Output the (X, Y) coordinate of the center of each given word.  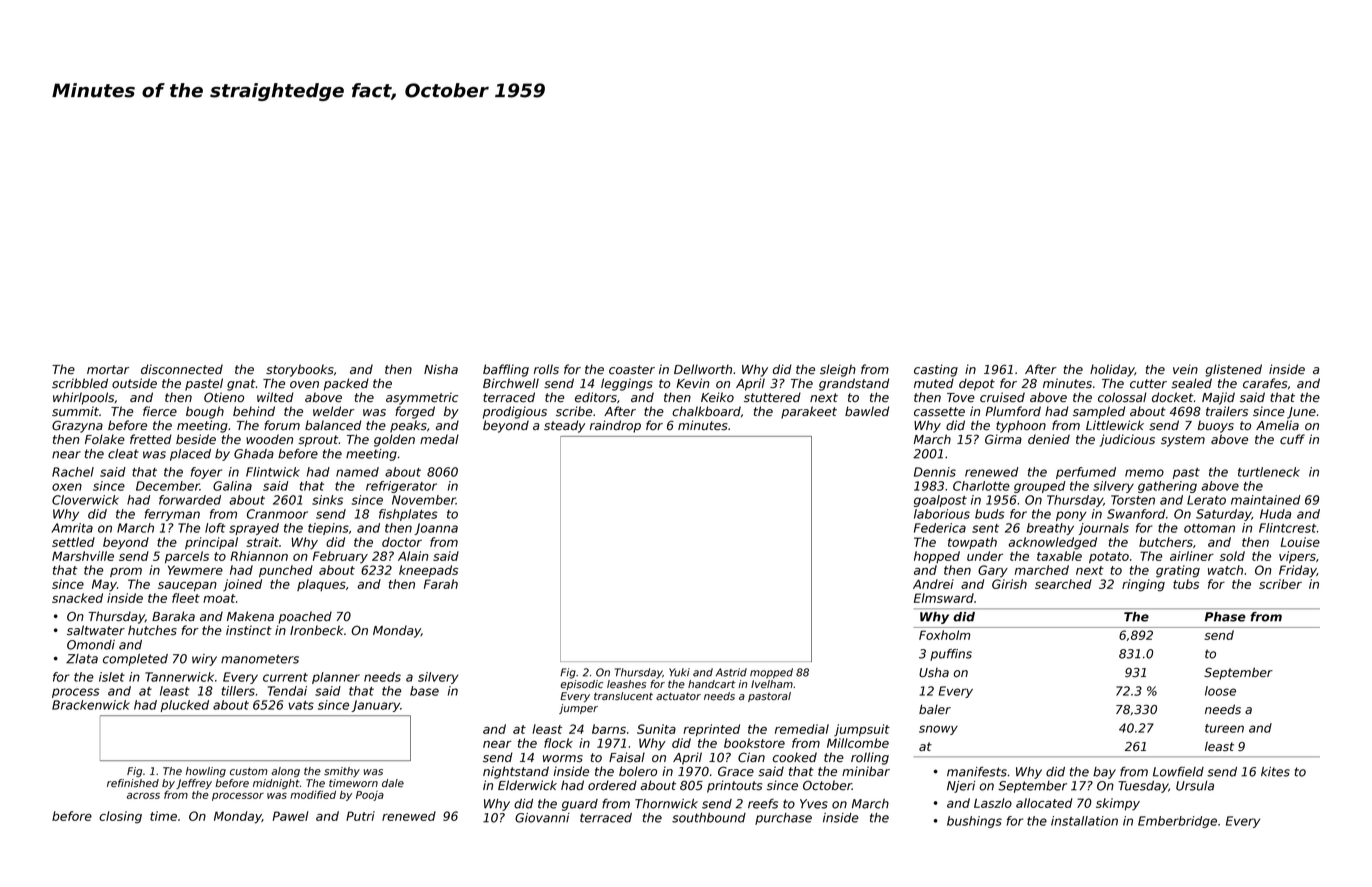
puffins (951, 655)
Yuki (679, 672)
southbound (709, 818)
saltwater (96, 630)
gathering (1167, 487)
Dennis (935, 472)
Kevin (692, 383)
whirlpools (83, 398)
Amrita (72, 528)
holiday (1112, 370)
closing (120, 817)
